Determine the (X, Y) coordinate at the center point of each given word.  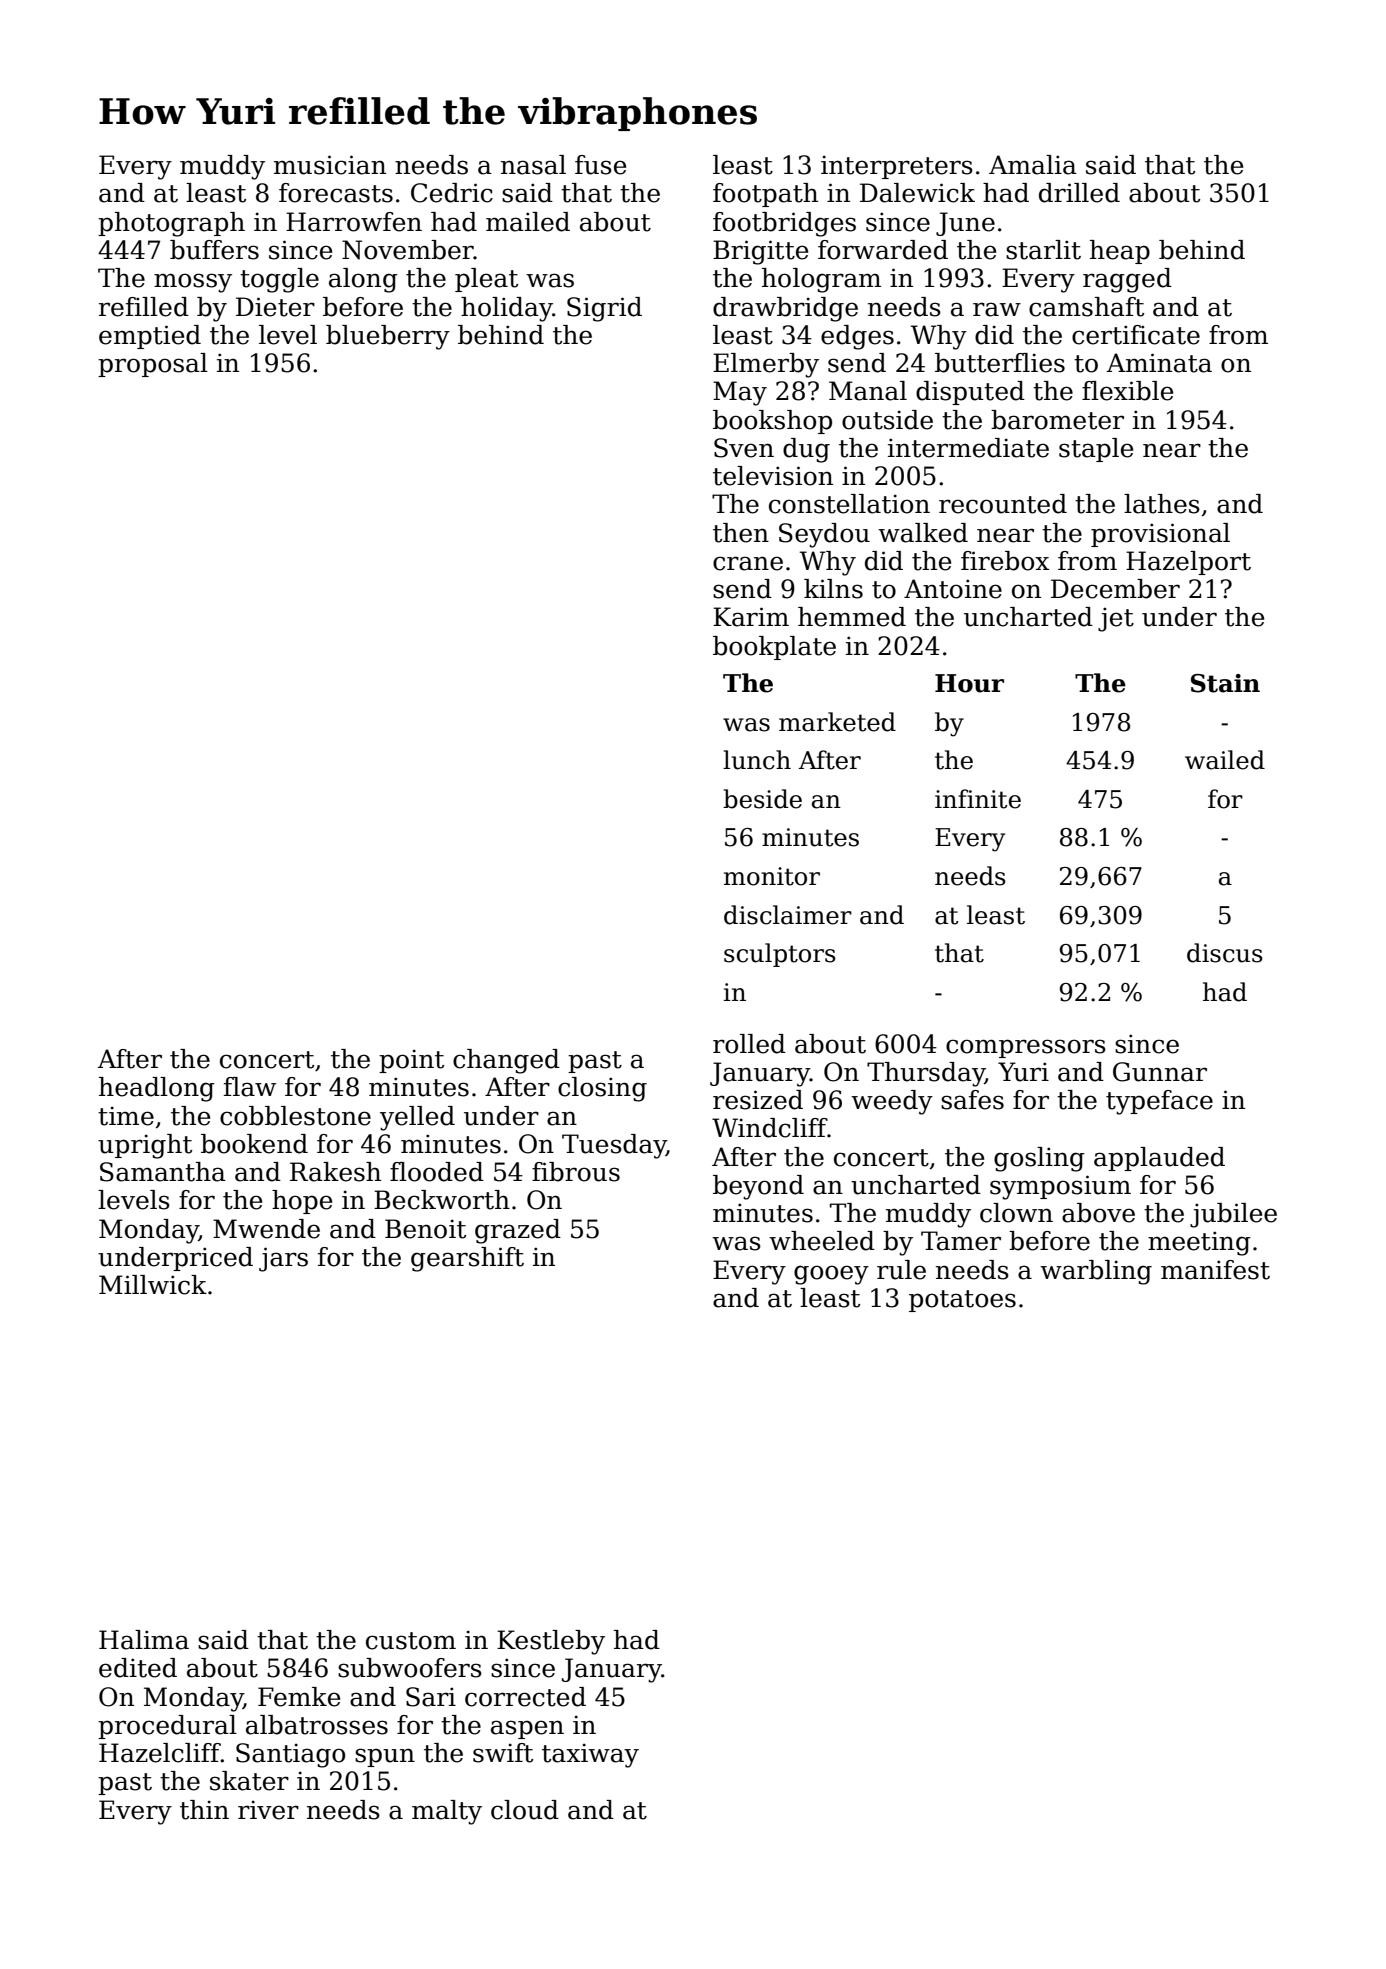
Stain (1225, 683)
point (411, 1061)
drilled (1079, 193)
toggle (279, 280)
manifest (1215, 1270)
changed (506, 1061)
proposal (153, 365)
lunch (757, 760)
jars (283, 1259)
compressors (1026, 1048)
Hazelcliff (160, 1753)
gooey (831, 1275)
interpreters (897, 167)
